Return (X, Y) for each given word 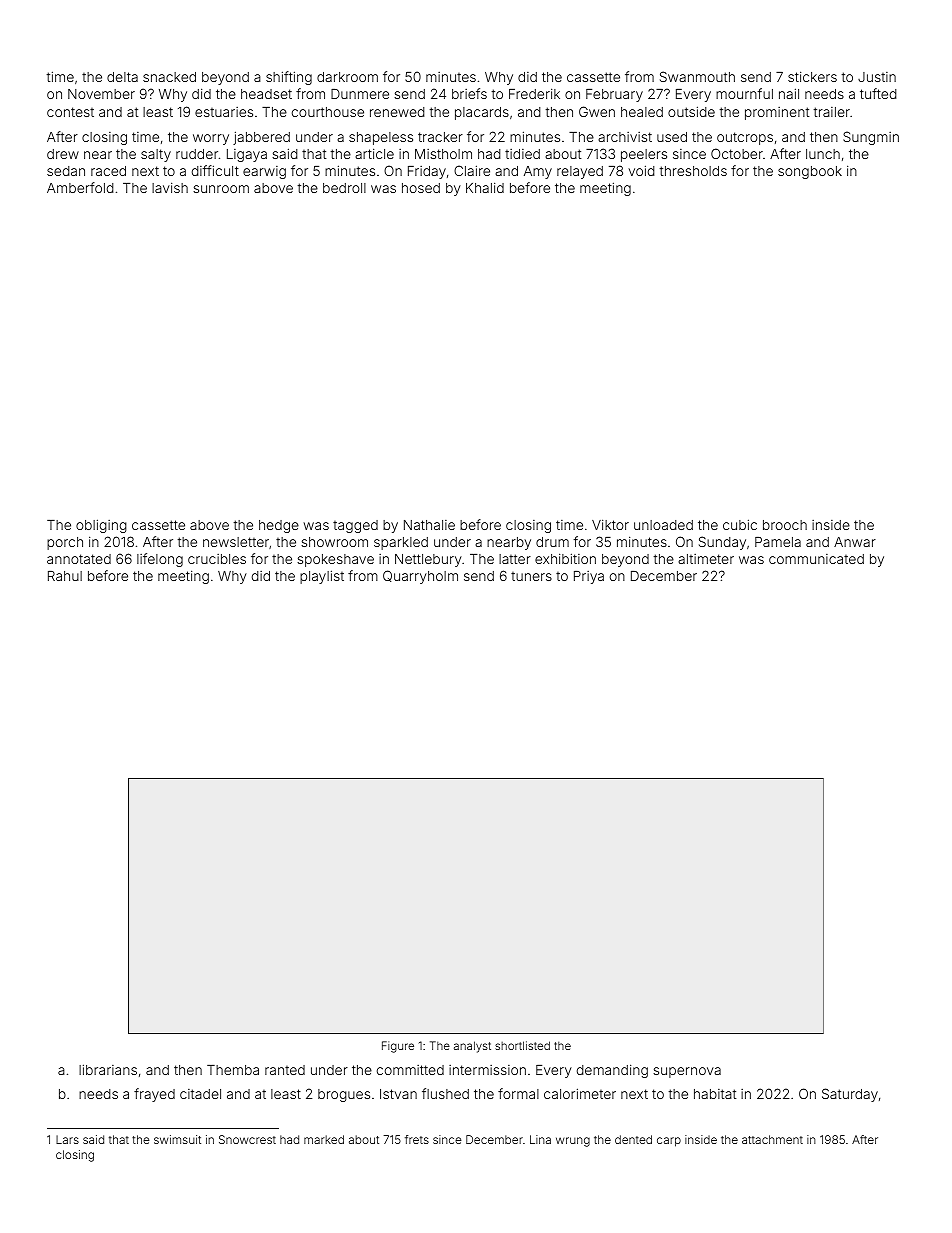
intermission (487, 1070)
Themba (233, 1070)
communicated (816, 559)
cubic (740, 524)
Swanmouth (697, 76)
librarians (108, 1069)
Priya (589, 577)
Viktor (610, 524)
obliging (101, 526)
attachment (772, 1139)
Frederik (534, 93)
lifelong (160, 560)
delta (122, 77)
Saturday (850, 1095)
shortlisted (522, 1045)
